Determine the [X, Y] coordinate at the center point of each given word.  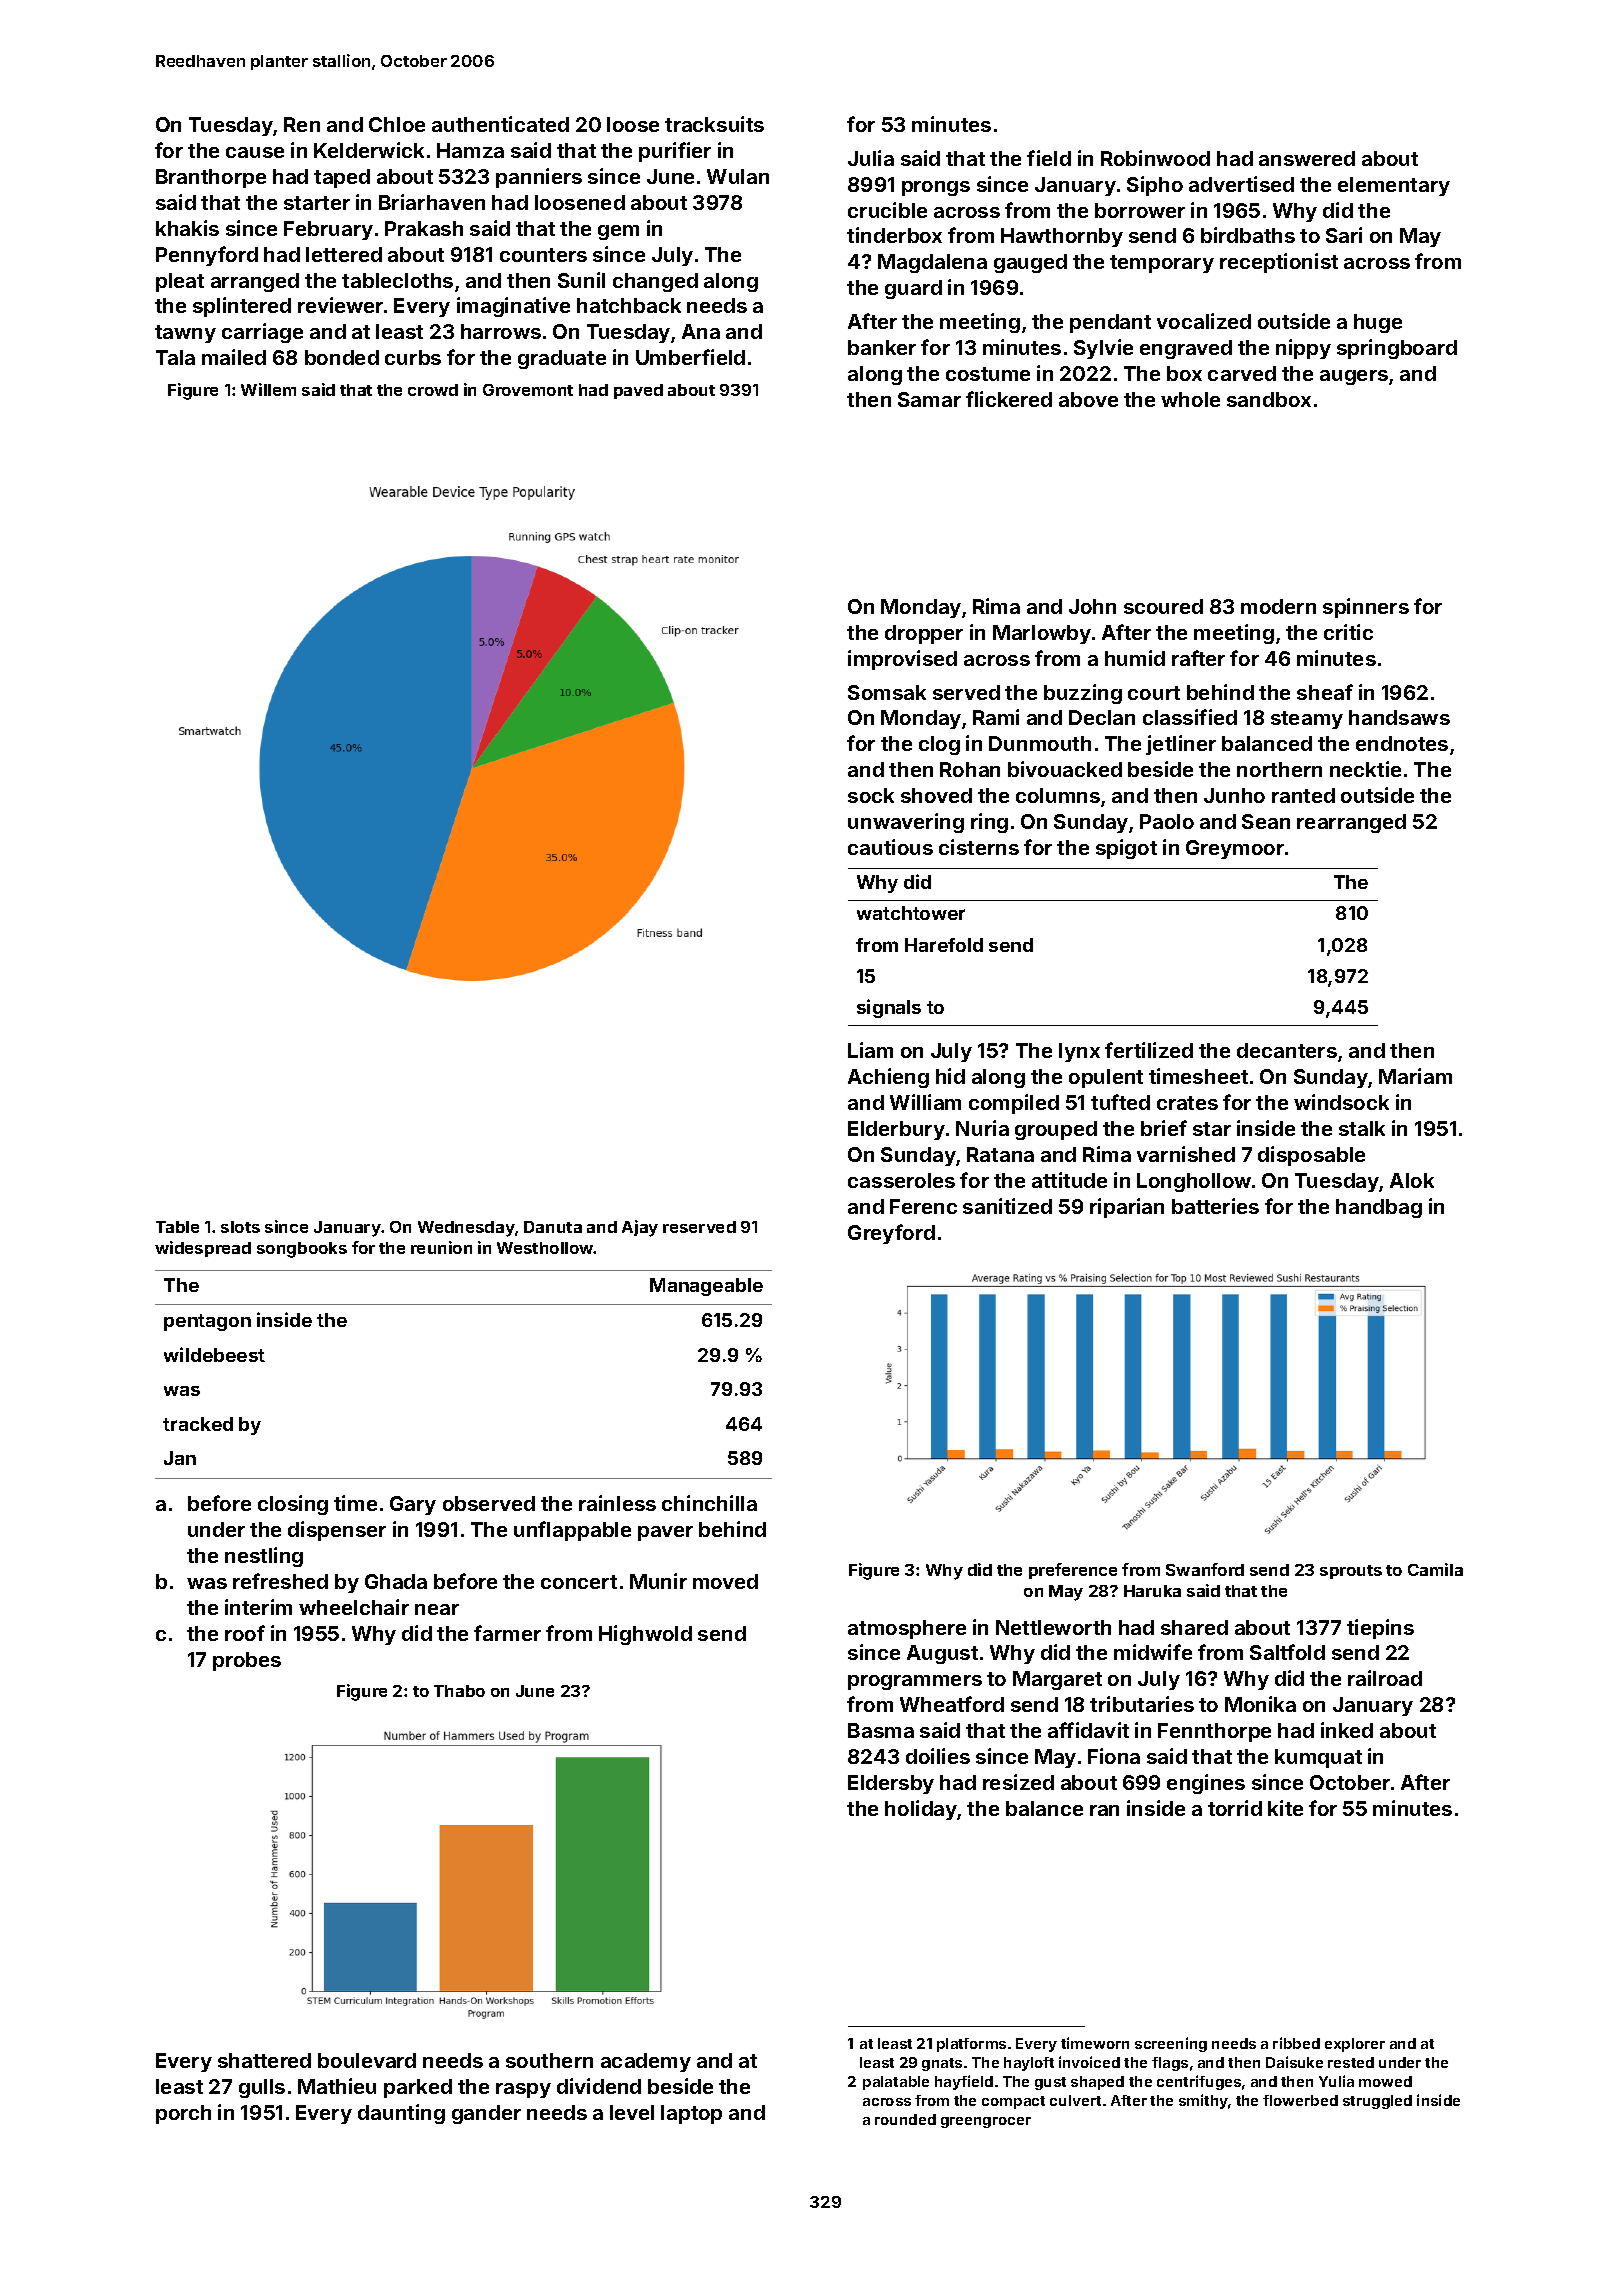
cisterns [979, 847]
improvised [902, 660]
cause [255, 152]
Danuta [553, 1227]
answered [1307, 158]
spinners [1366, 608]
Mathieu [337, 2086]
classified [1190, 717]
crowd [433, 390]
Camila [1435, 1569]
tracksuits [714, 124]
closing [293, 1505]
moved [725, 1581]
